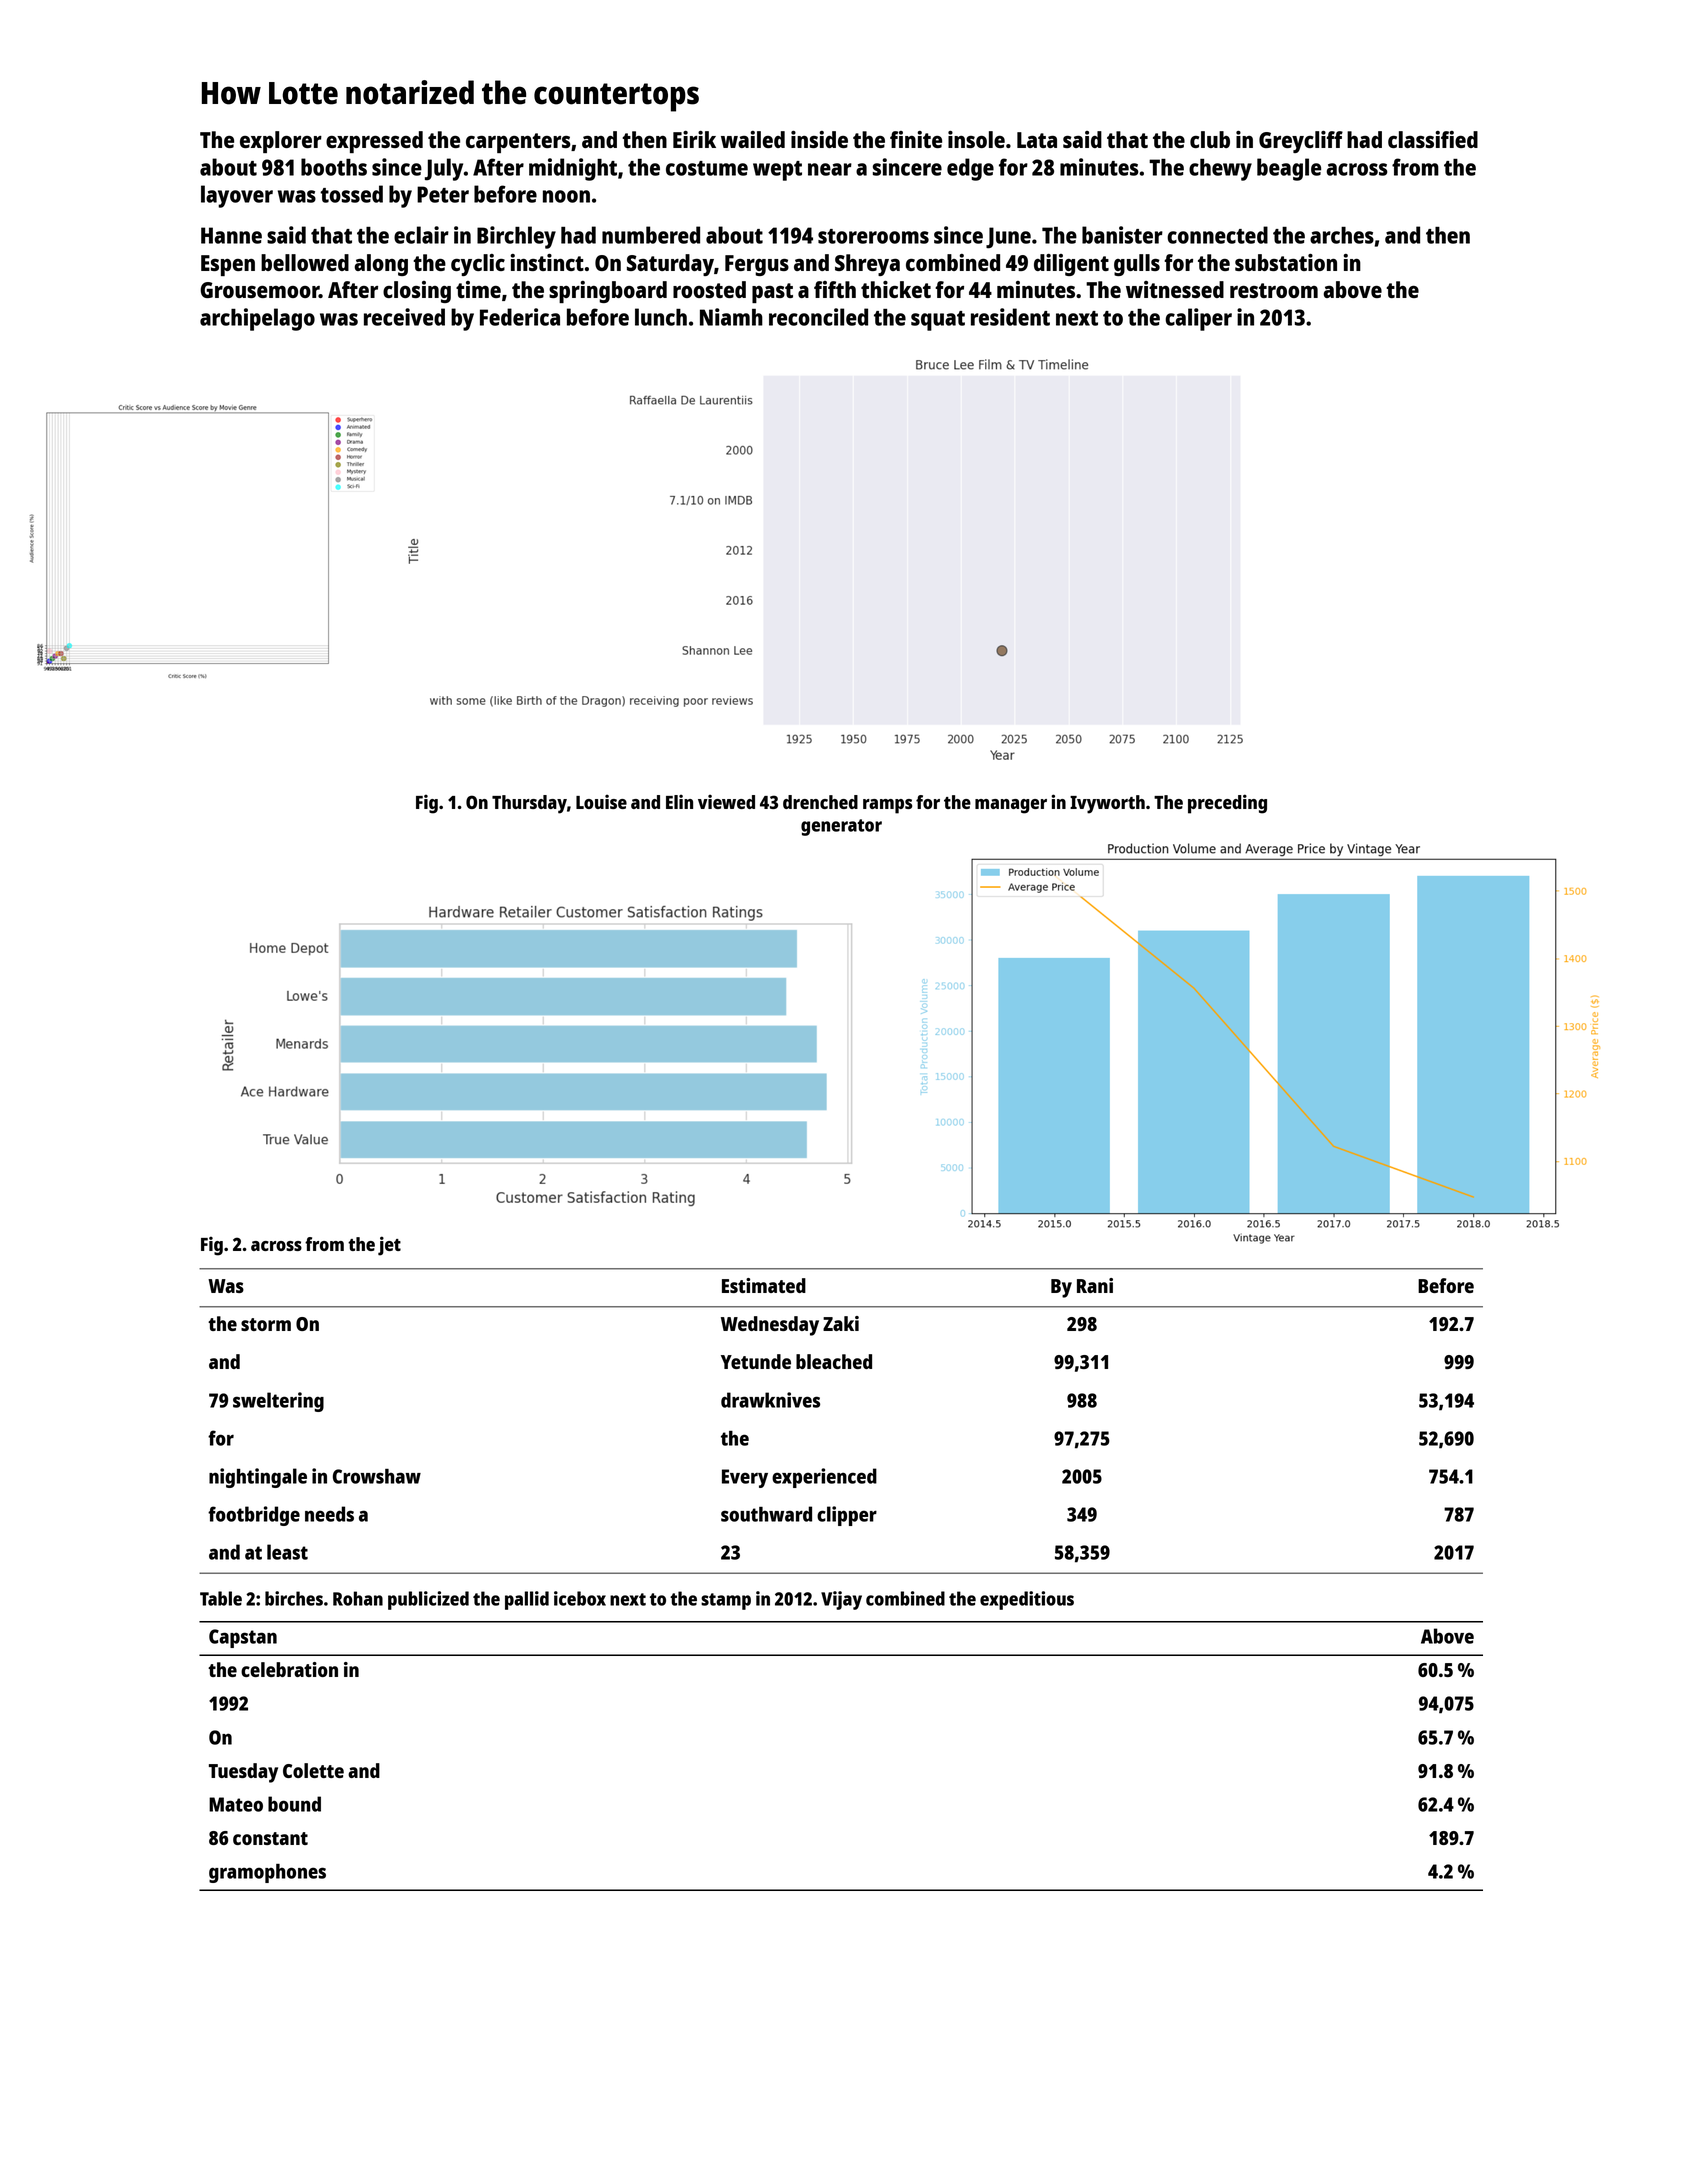 This document has width=1683, height=2178. Describe the element at coordinates (1027, 1600) in the document. I see `expeditious` at that location.
